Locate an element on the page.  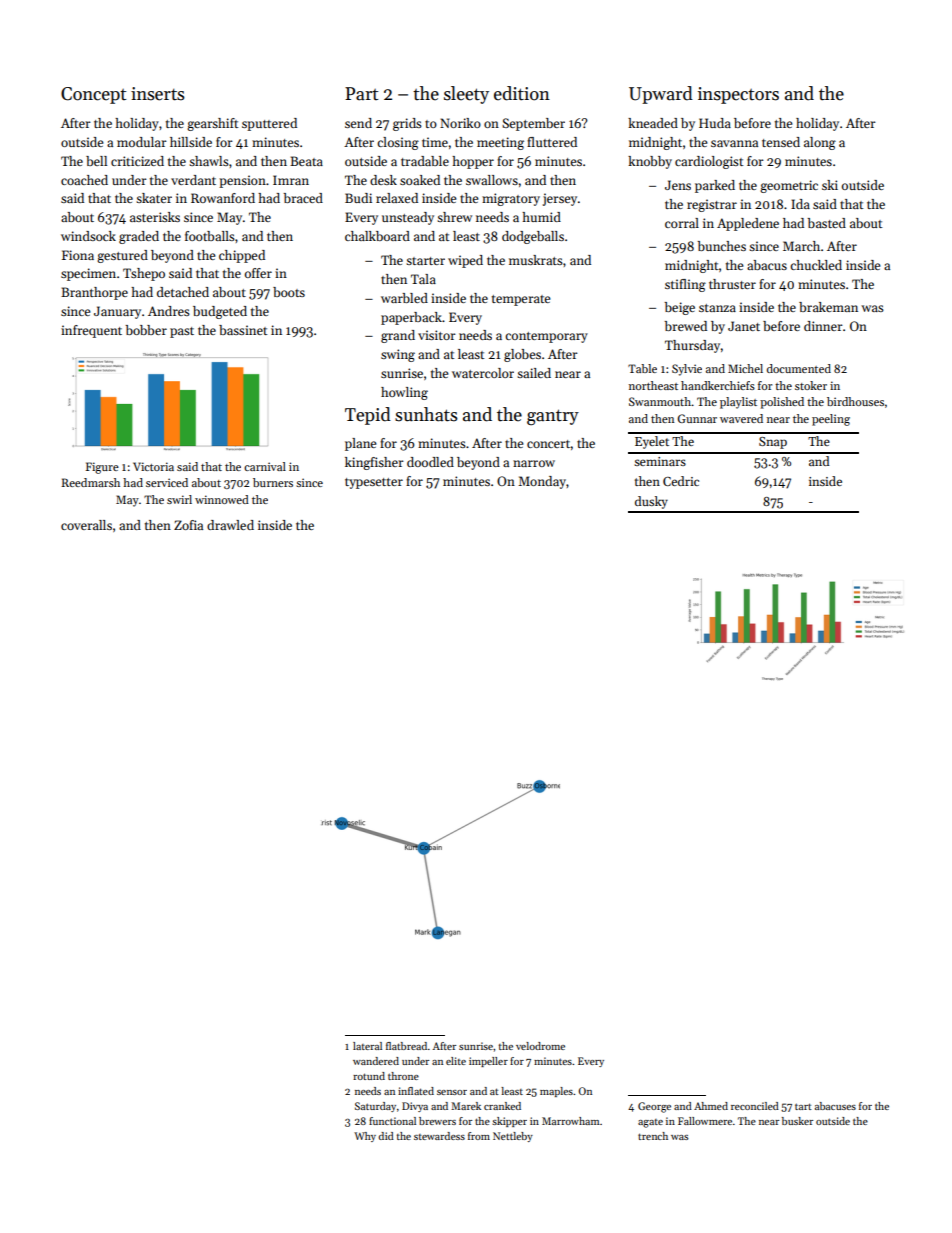
coveralls is located at coordinates (86, 525).
